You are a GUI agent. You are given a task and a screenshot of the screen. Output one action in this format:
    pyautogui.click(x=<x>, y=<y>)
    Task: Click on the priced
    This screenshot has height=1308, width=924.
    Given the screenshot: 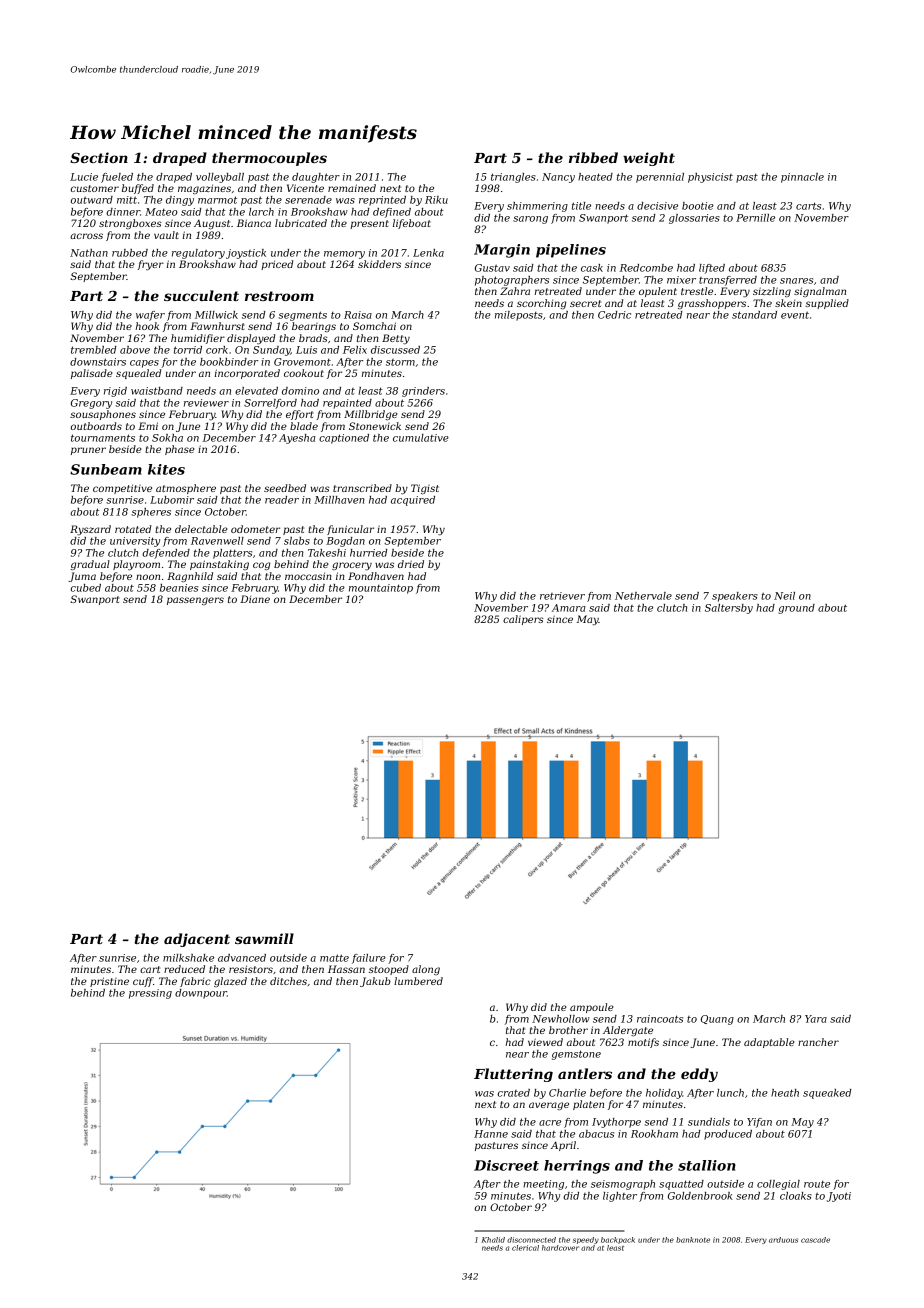 What is the action you would take?
    pyautogui.click(x=277, y=265)
